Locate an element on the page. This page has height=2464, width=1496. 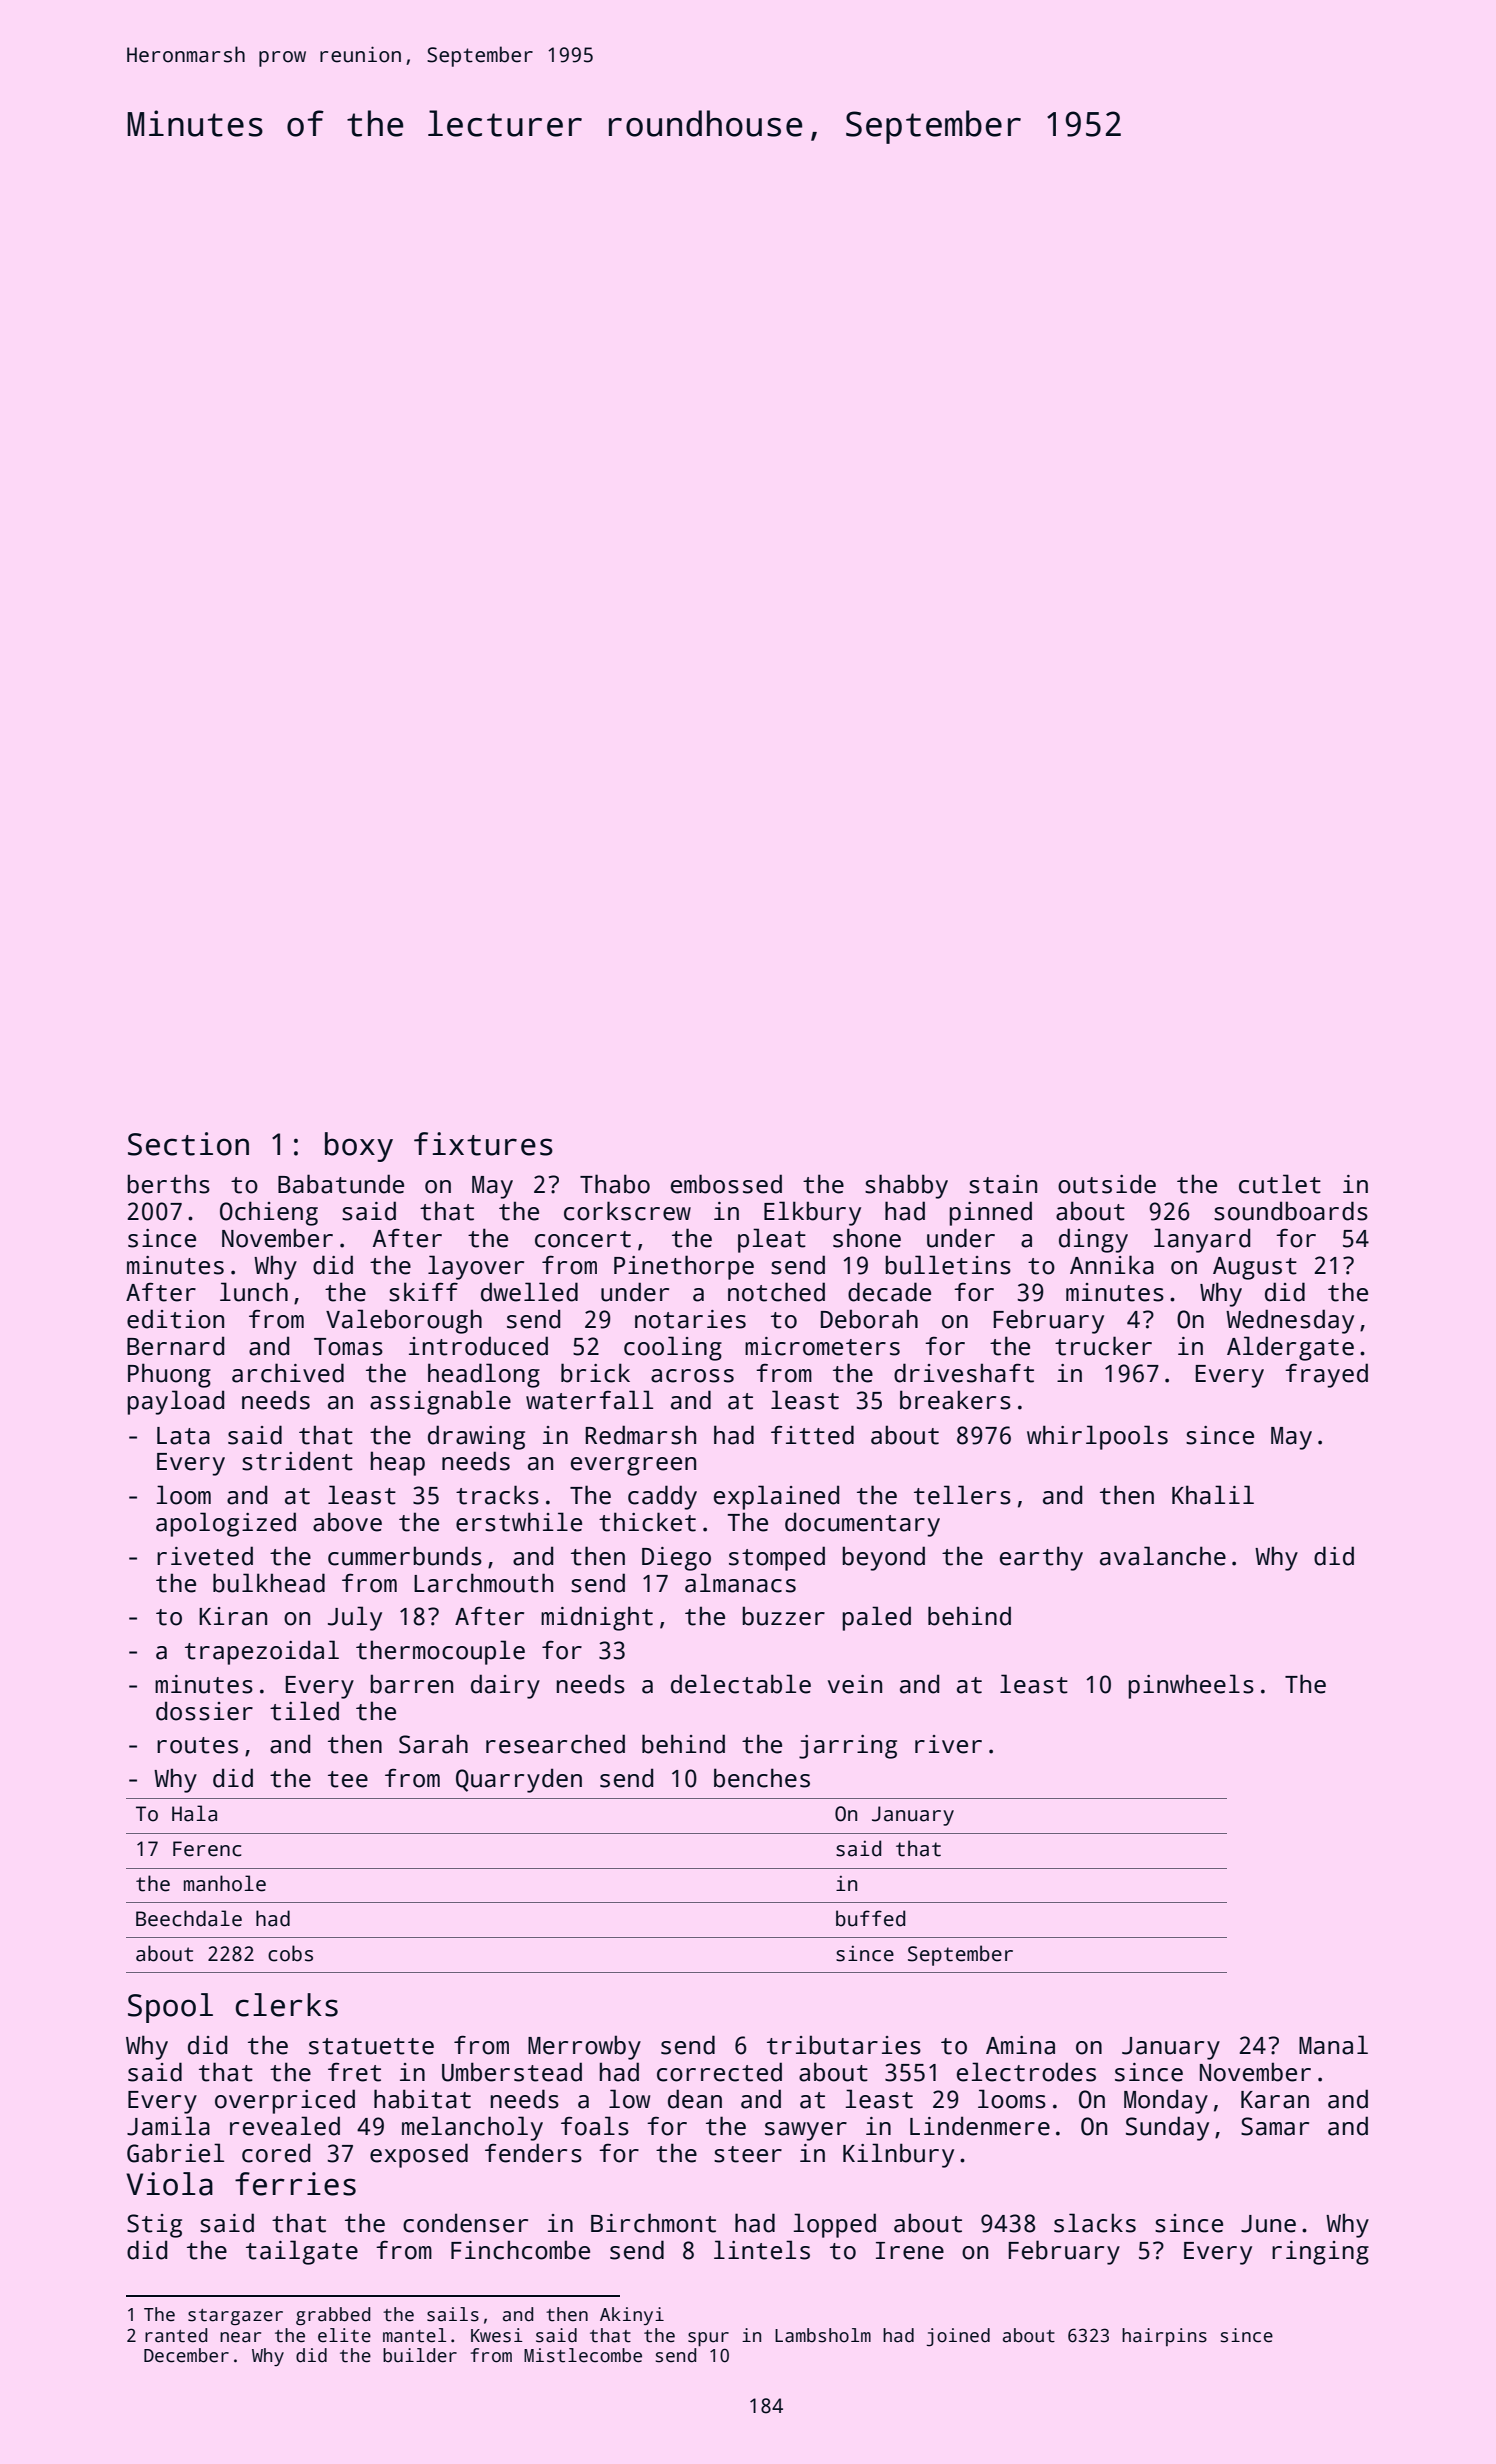
Aldergate is located at coordinates (1290, 1348).
